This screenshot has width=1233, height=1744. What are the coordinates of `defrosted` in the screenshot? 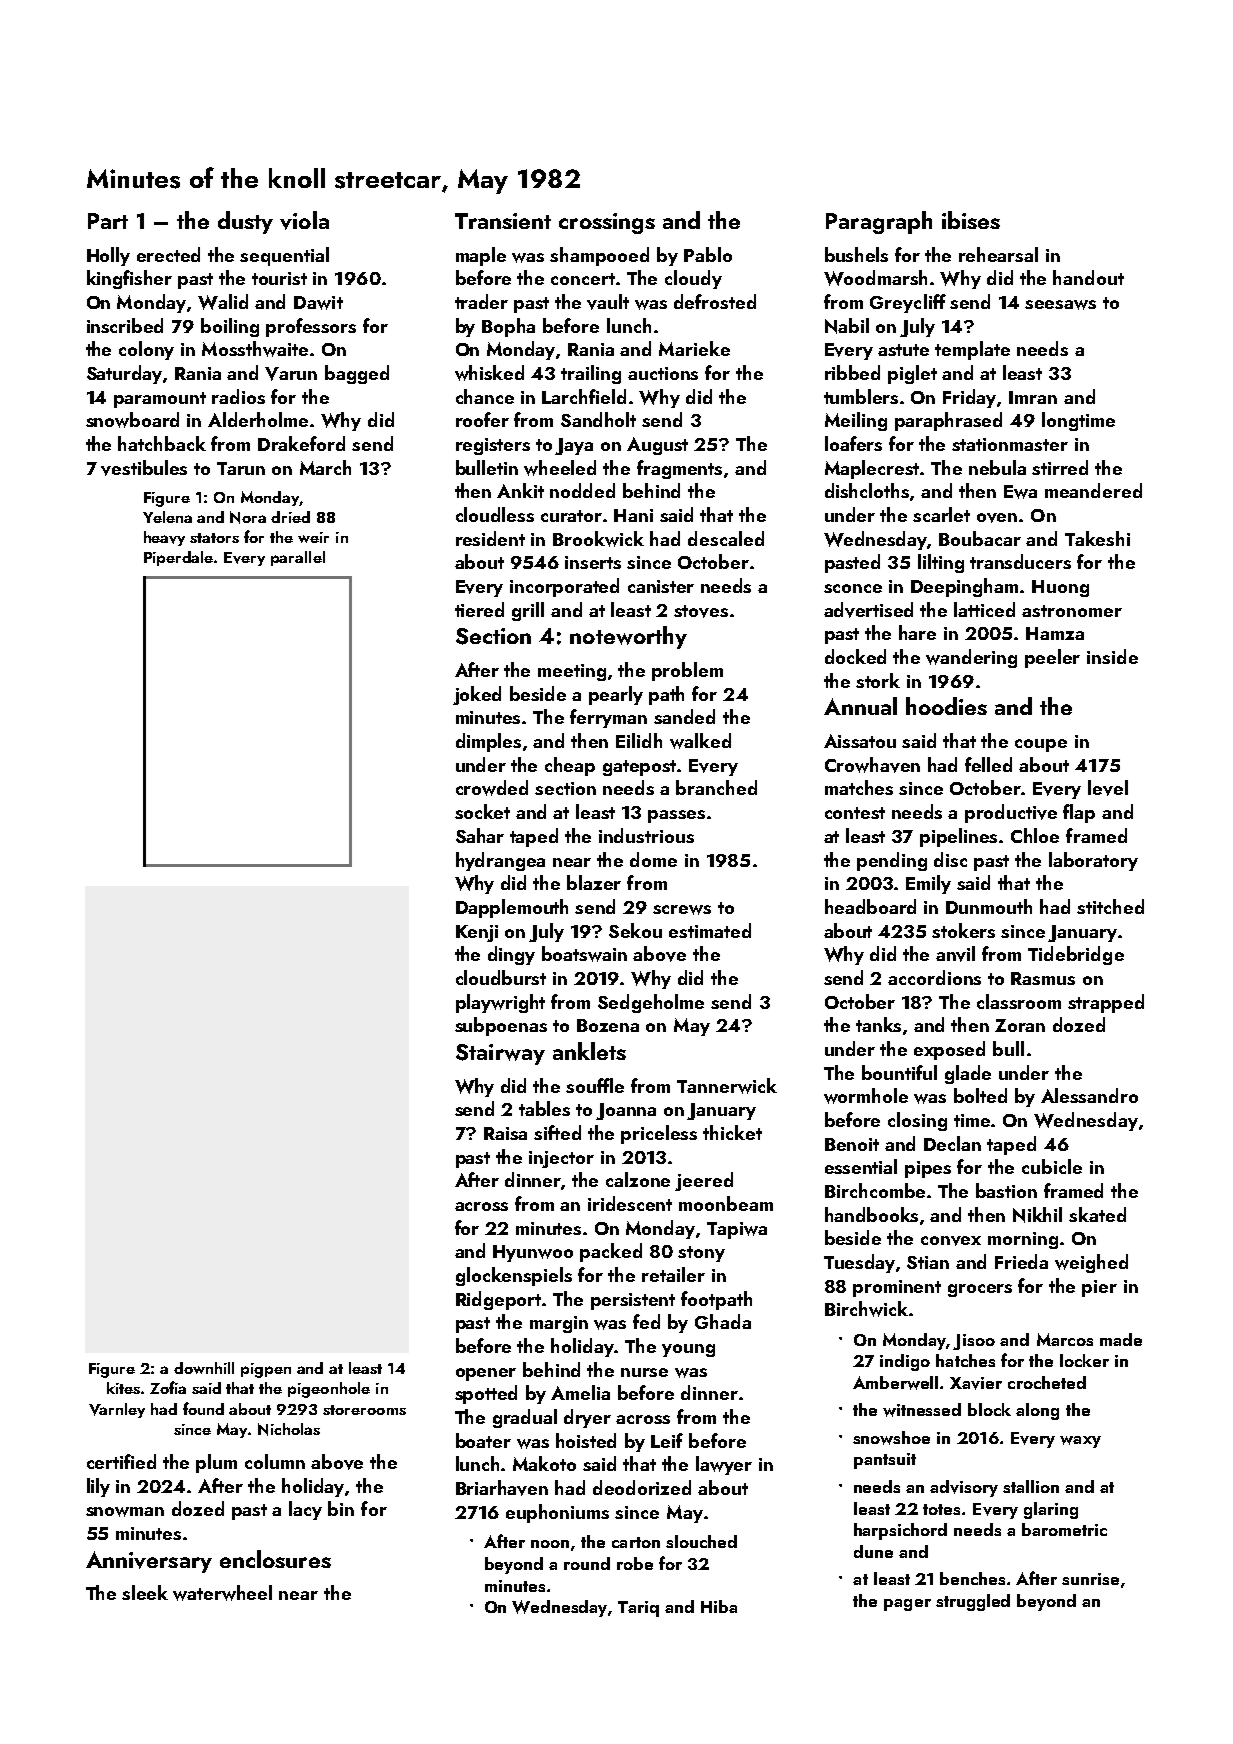 It's located at (715, 301).
